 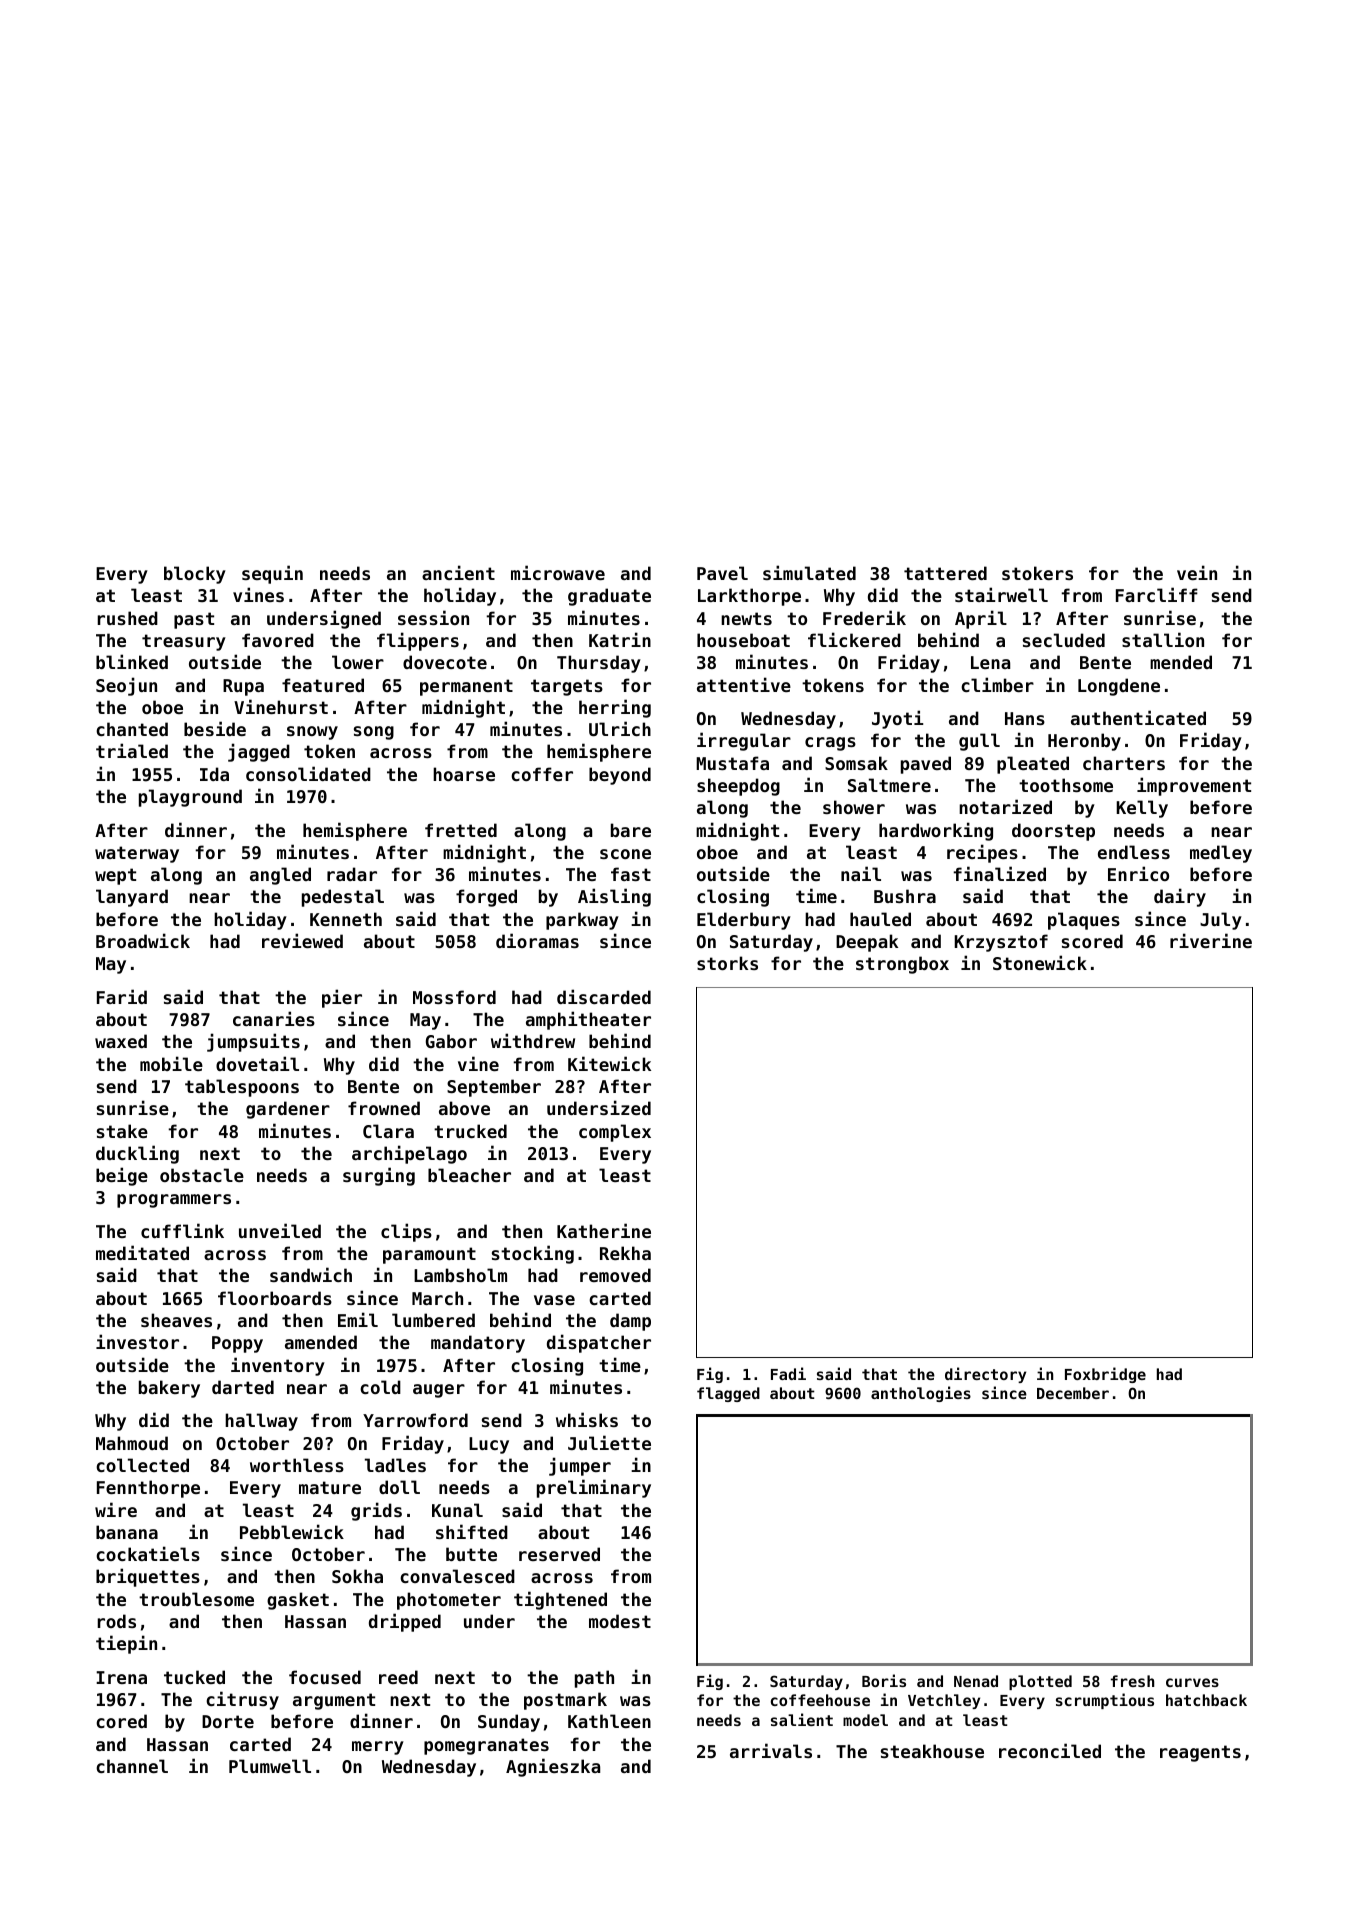 What do you see at coordinates (116, 1509) in the page?
I see `wire` at bounding box center [116, 1509].
